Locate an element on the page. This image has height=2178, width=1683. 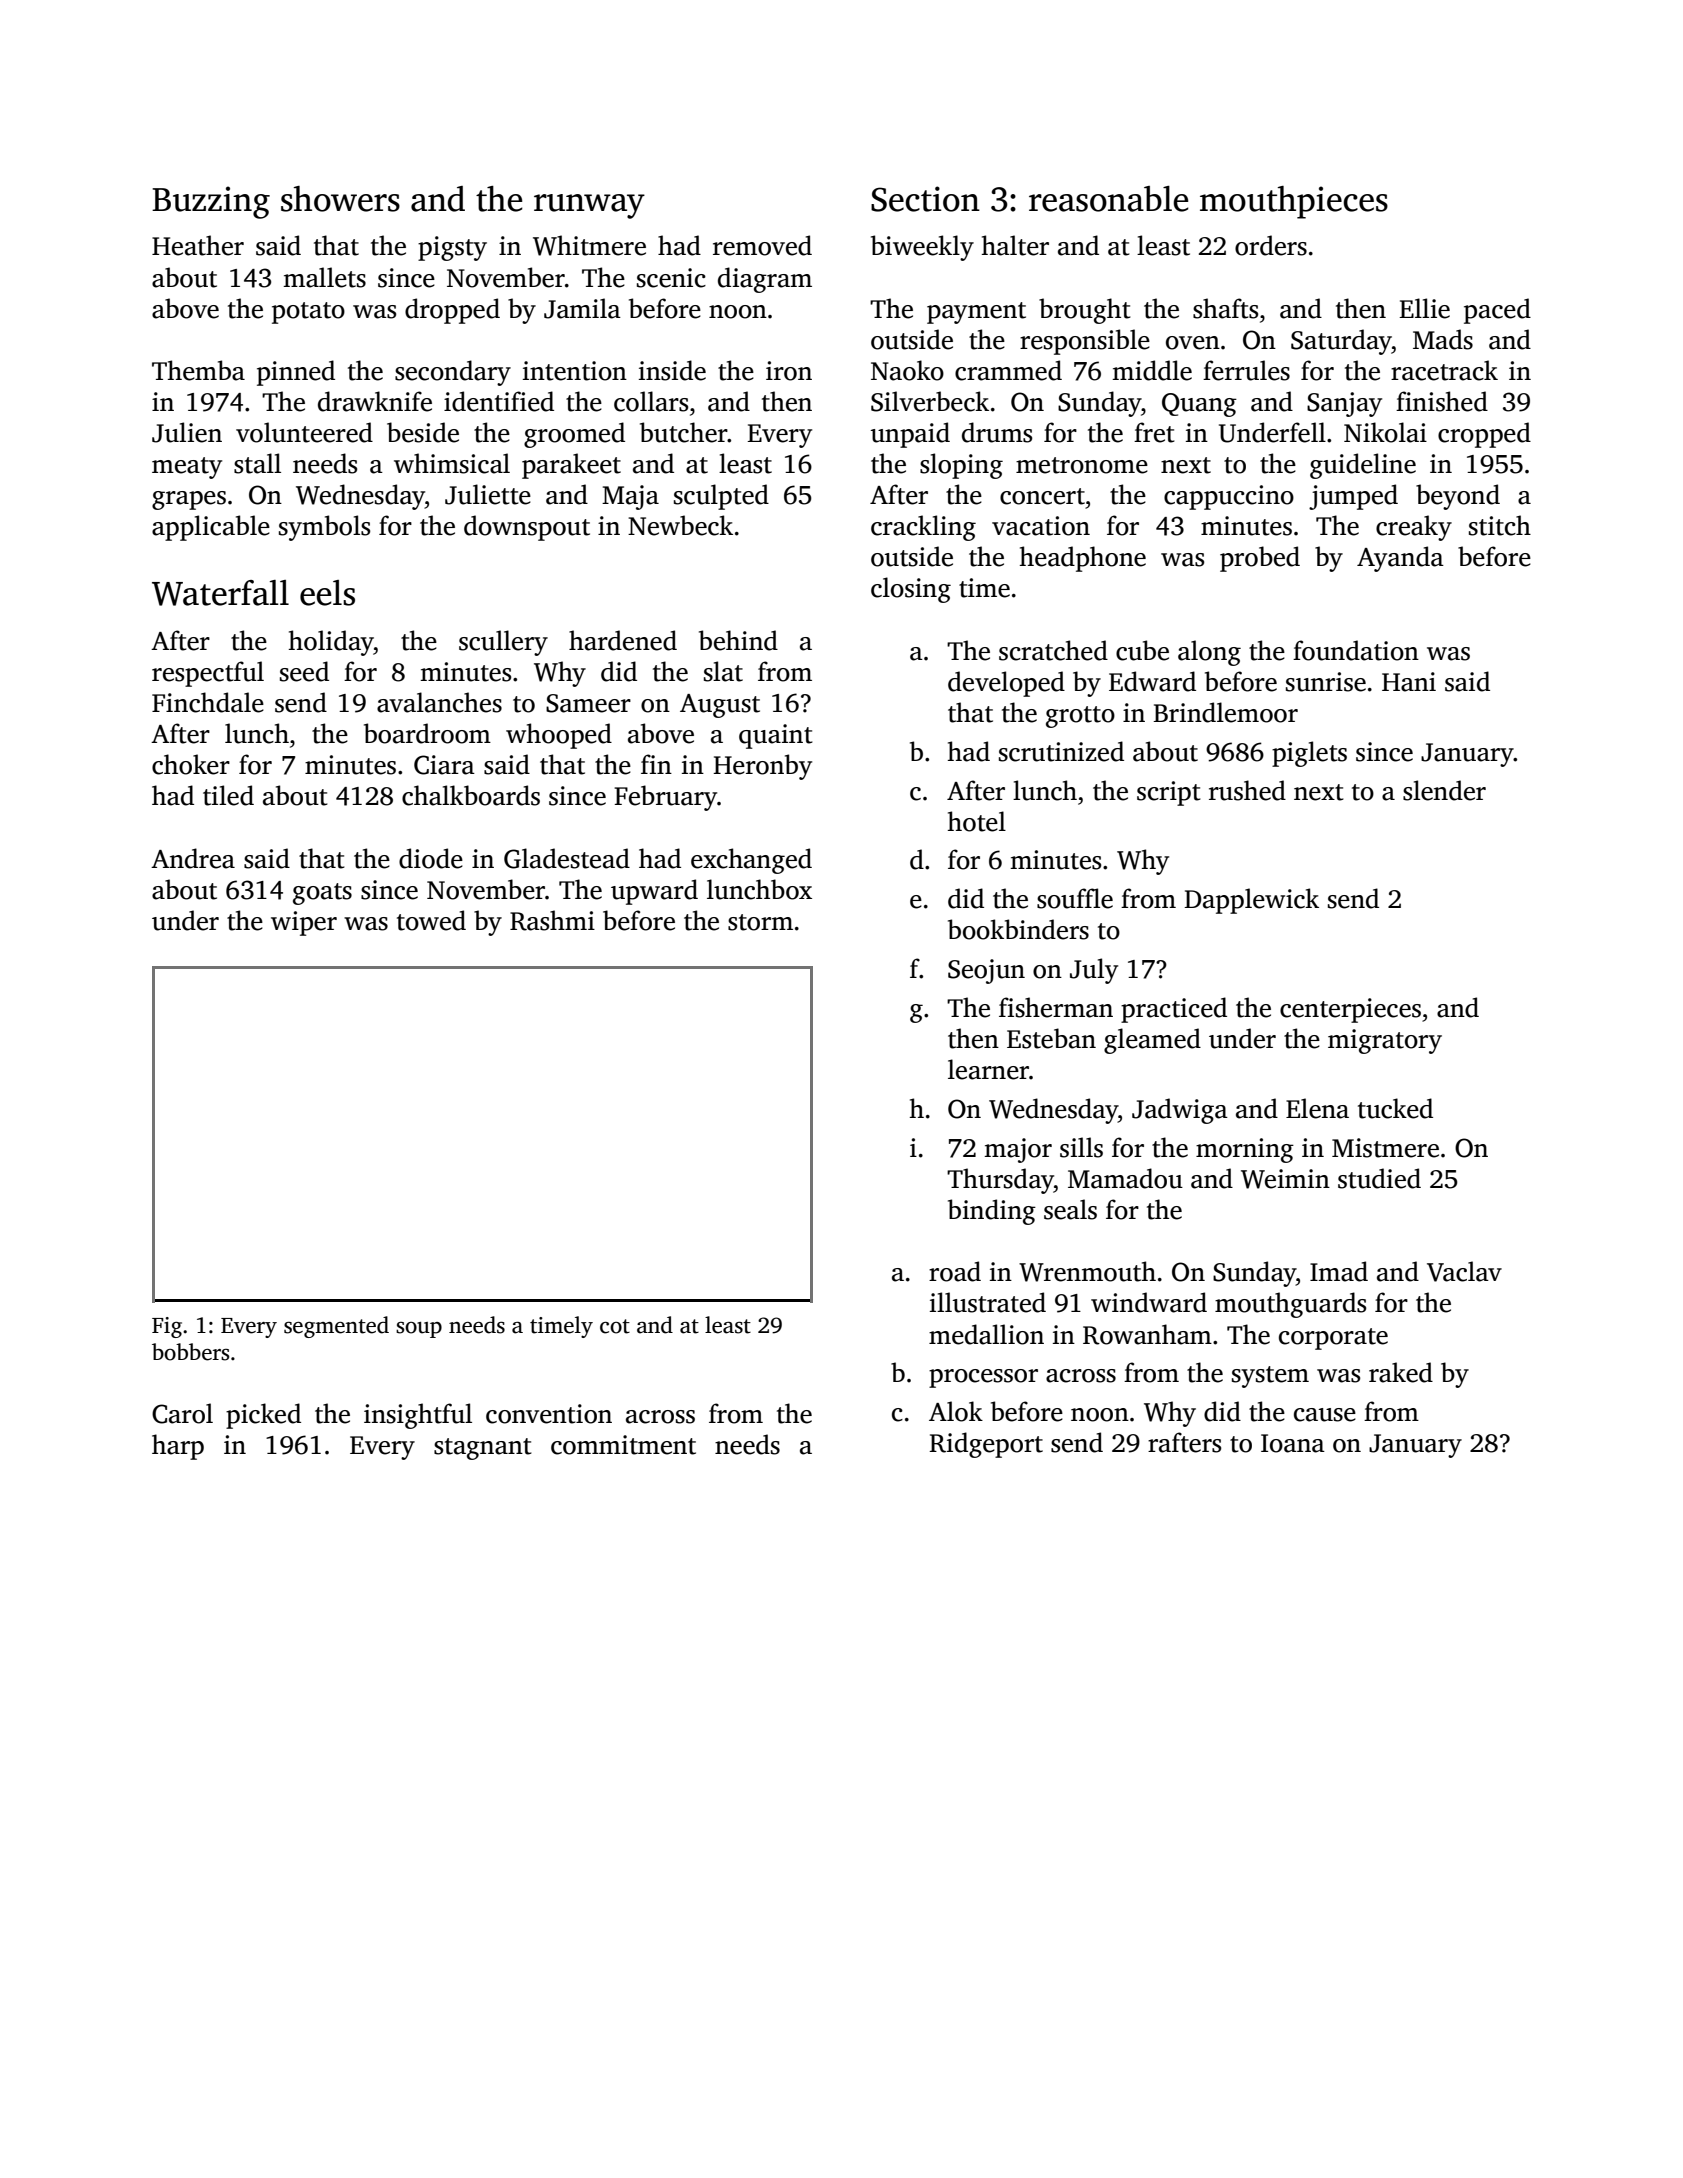
soup is located at coordinates (419, 1330).
